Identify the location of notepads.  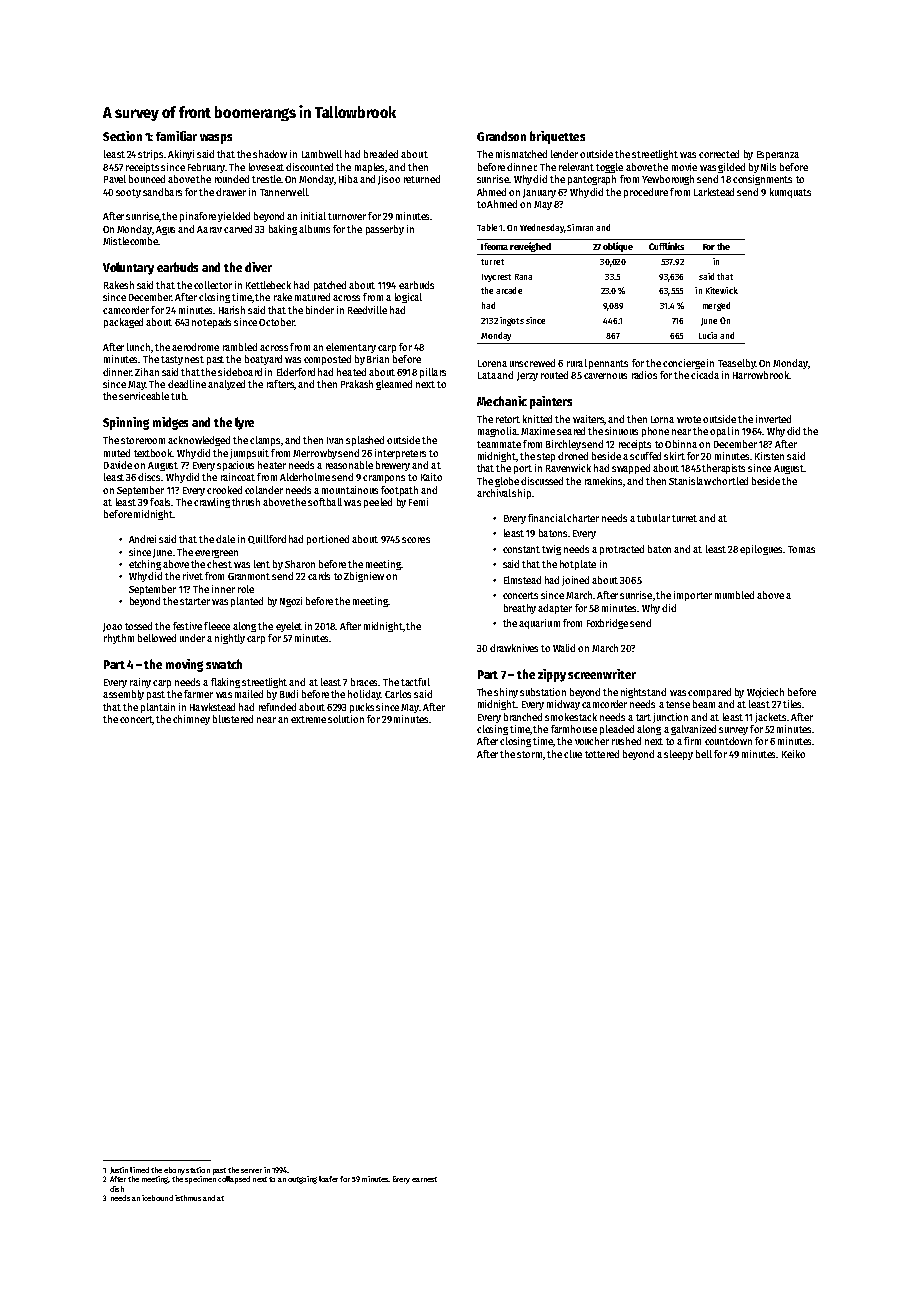
(211, 323).
